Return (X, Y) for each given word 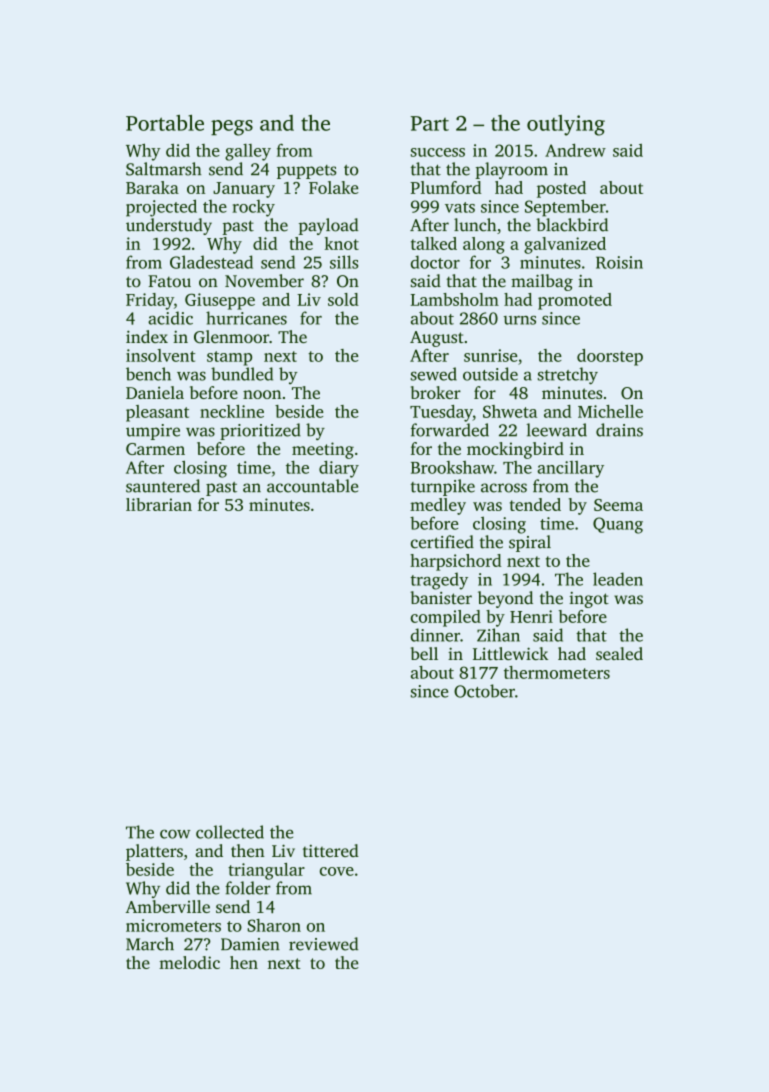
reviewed (323, 944)
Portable (165, 123)
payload (328, 226)
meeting (323, 450)
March (150, 944)
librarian (159, 504)
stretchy (568, 376)
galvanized (565, 245)
